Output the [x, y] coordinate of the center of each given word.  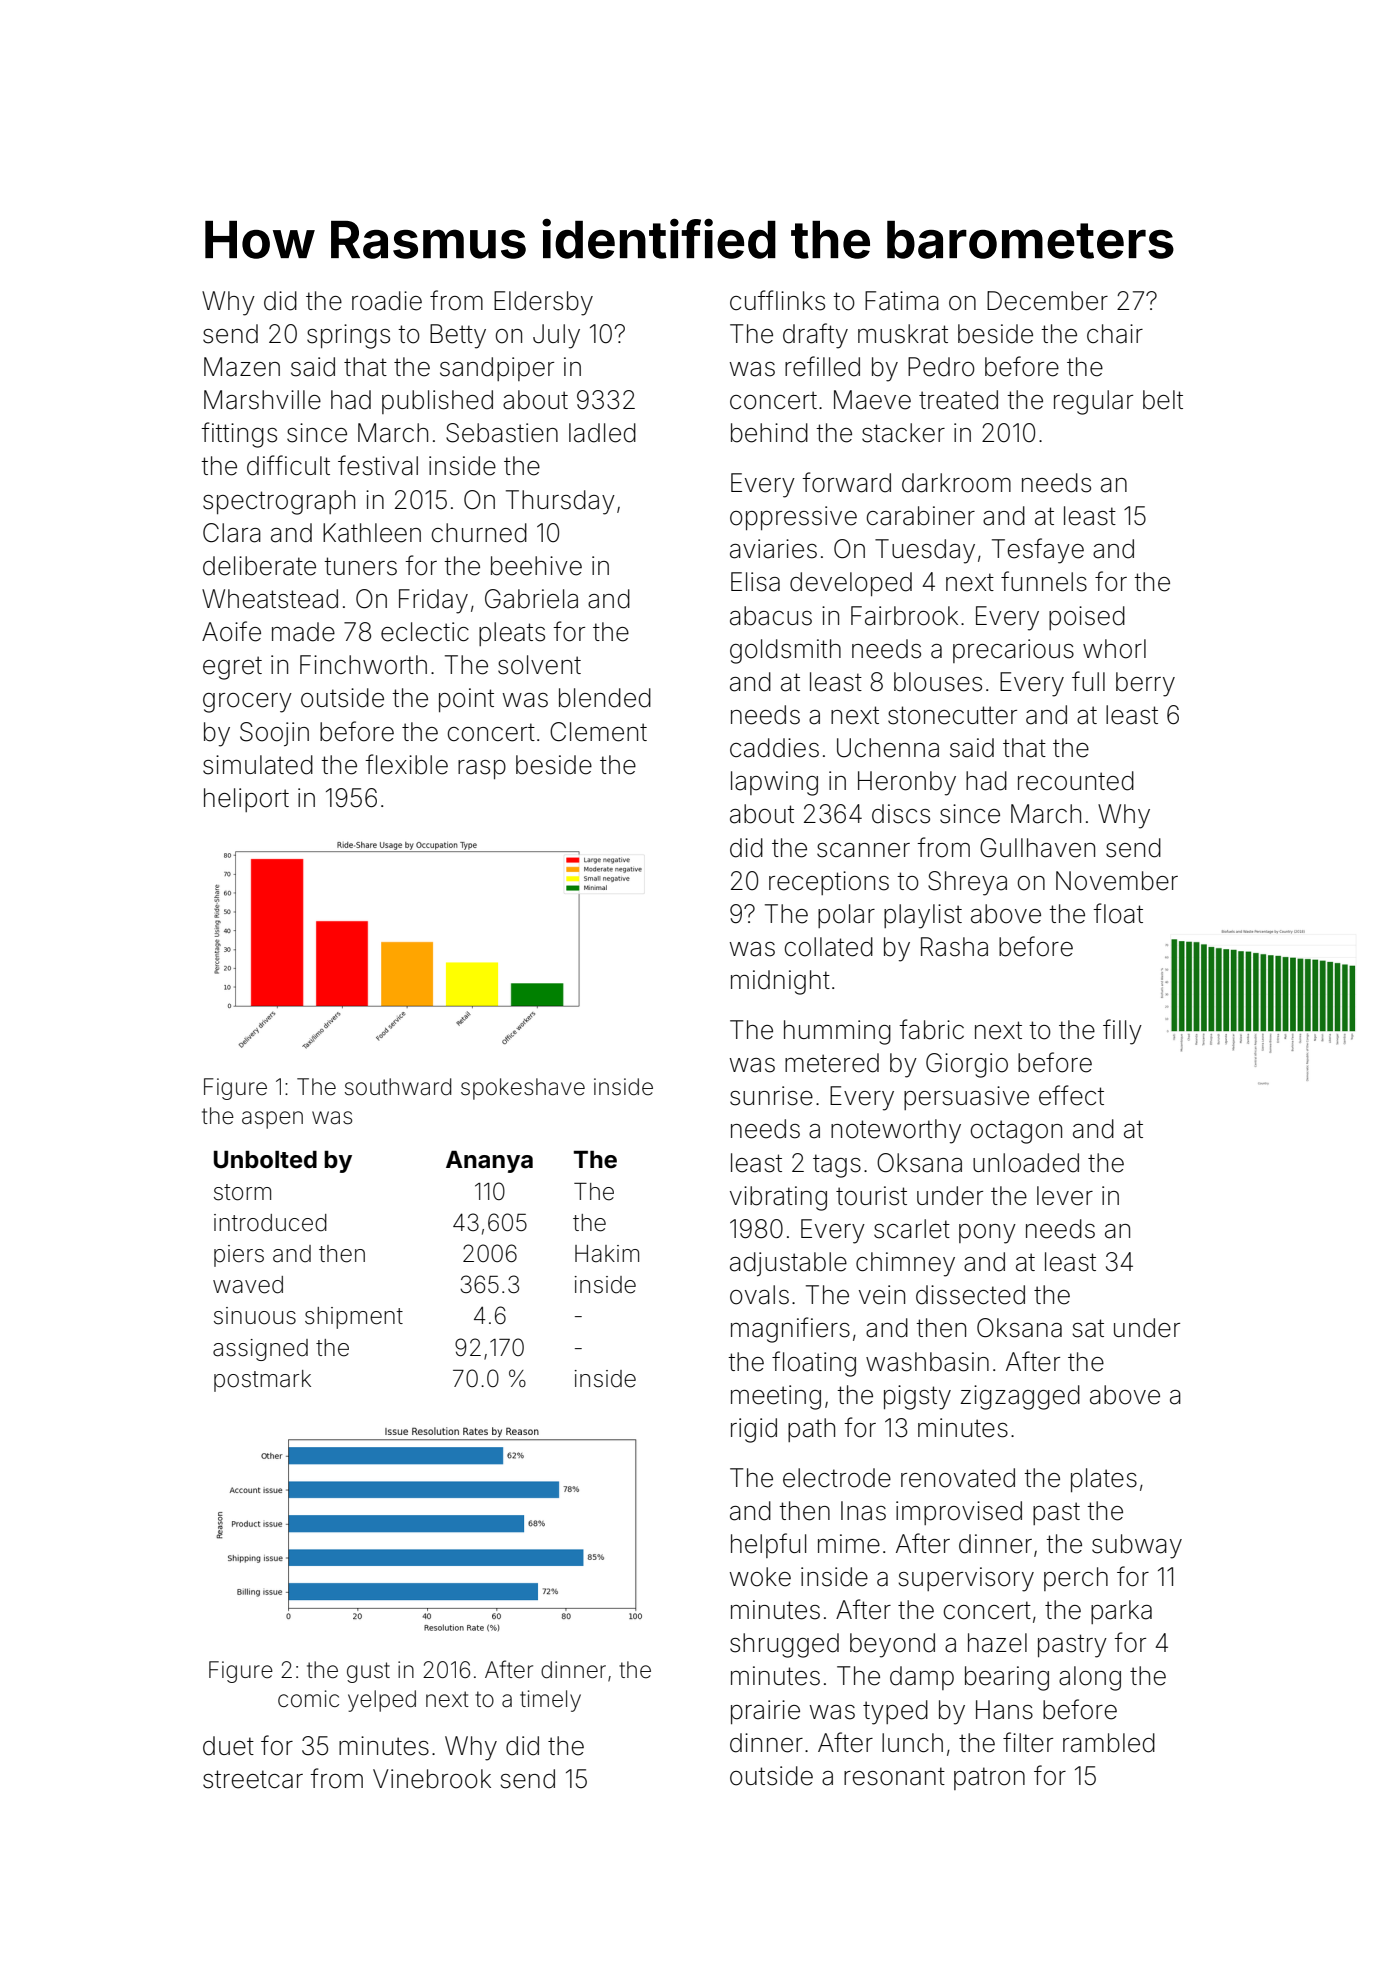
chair [1115, 334]
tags [837, 1166]
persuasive [966, 1098]
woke [760, 1577]
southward [398, 1087]
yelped [382, 1701]
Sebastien [502, 433]
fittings [239, 435]
